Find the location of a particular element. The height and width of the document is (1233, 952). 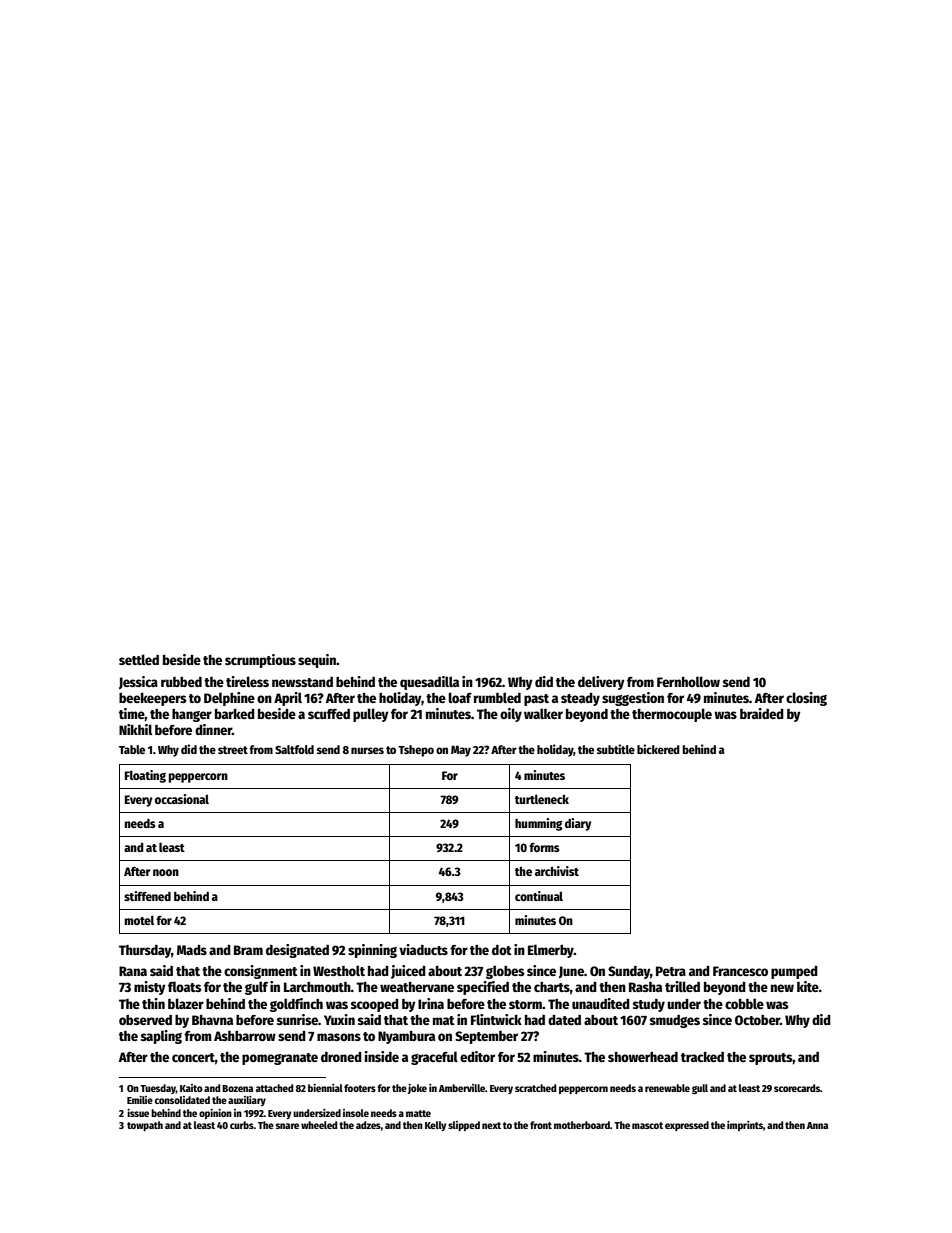

settled is located at coordinates (139, 659).
